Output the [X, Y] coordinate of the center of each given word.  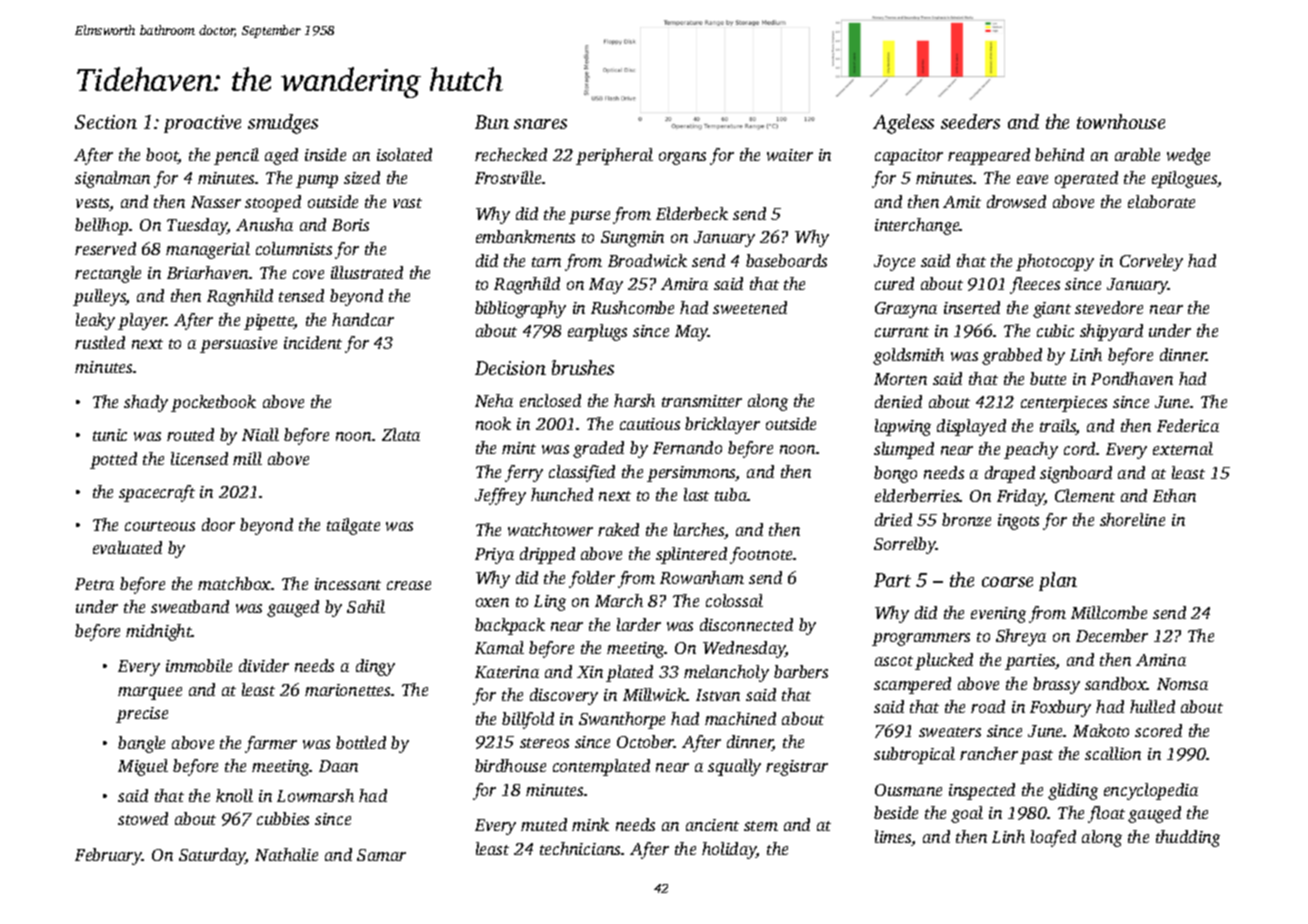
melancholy [726, 673]
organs [682, 158]
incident [313, 342]
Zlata [401, 434]
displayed [971, 427]
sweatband [190, 606]
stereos [544, 743]
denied [898, 401]
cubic [1055, 330]
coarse [1007, 582]
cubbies [283, 818]
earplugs [597, 332]
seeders [970, 121]
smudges [283, 124]
